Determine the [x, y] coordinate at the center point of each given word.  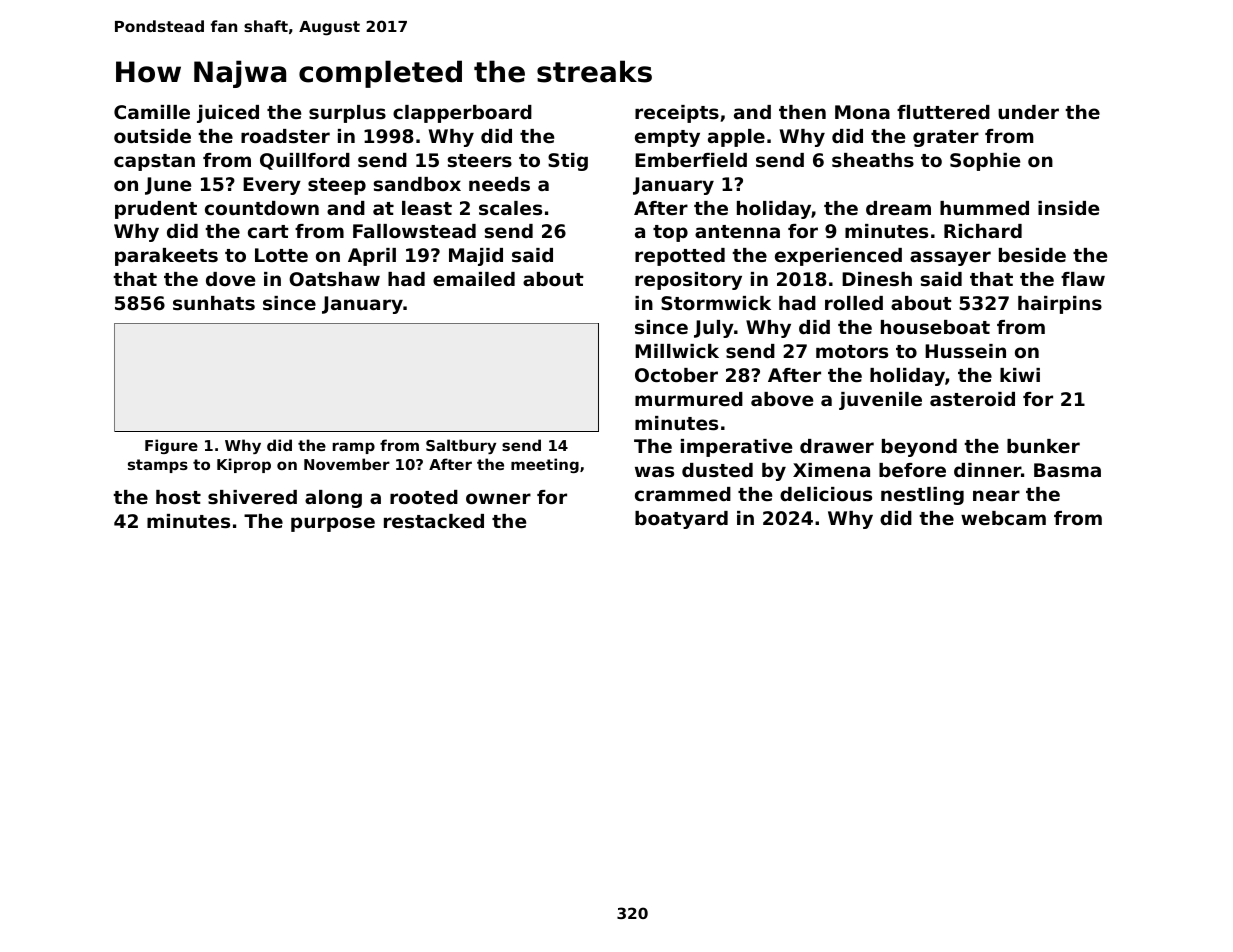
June [168, 186]
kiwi [1020, 375]
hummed [984, 208]
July [714, 329]
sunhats [214, 303]
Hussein [965, 351]
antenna [737, 231]
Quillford [305, 161]
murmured [689, 399]
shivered [252, 497]
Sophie [985, 162]
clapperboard [462, 114]
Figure [171, 446]
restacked [434, 521]
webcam [1003, 518]
